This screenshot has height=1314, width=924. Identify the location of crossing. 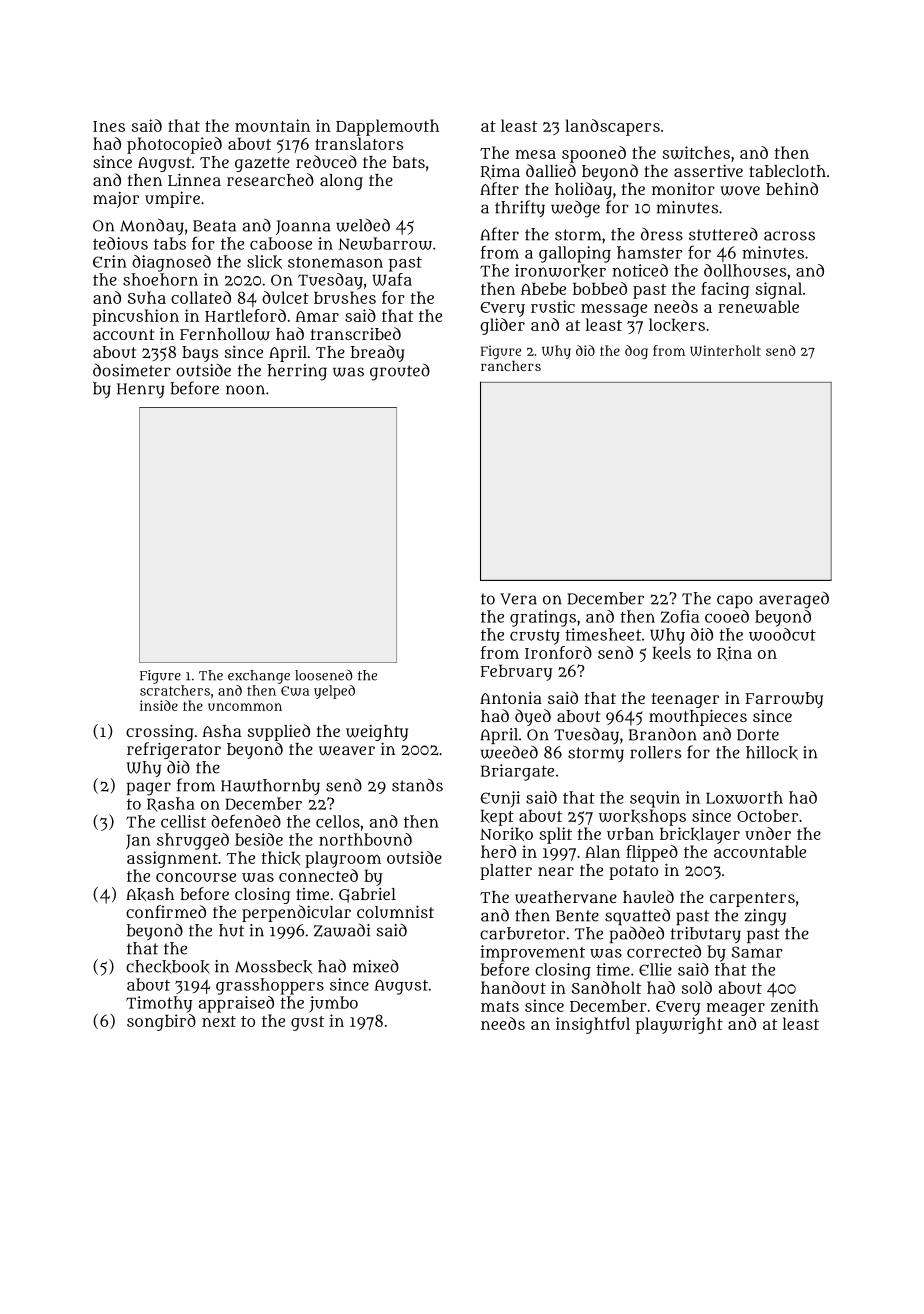
(160, 732).
